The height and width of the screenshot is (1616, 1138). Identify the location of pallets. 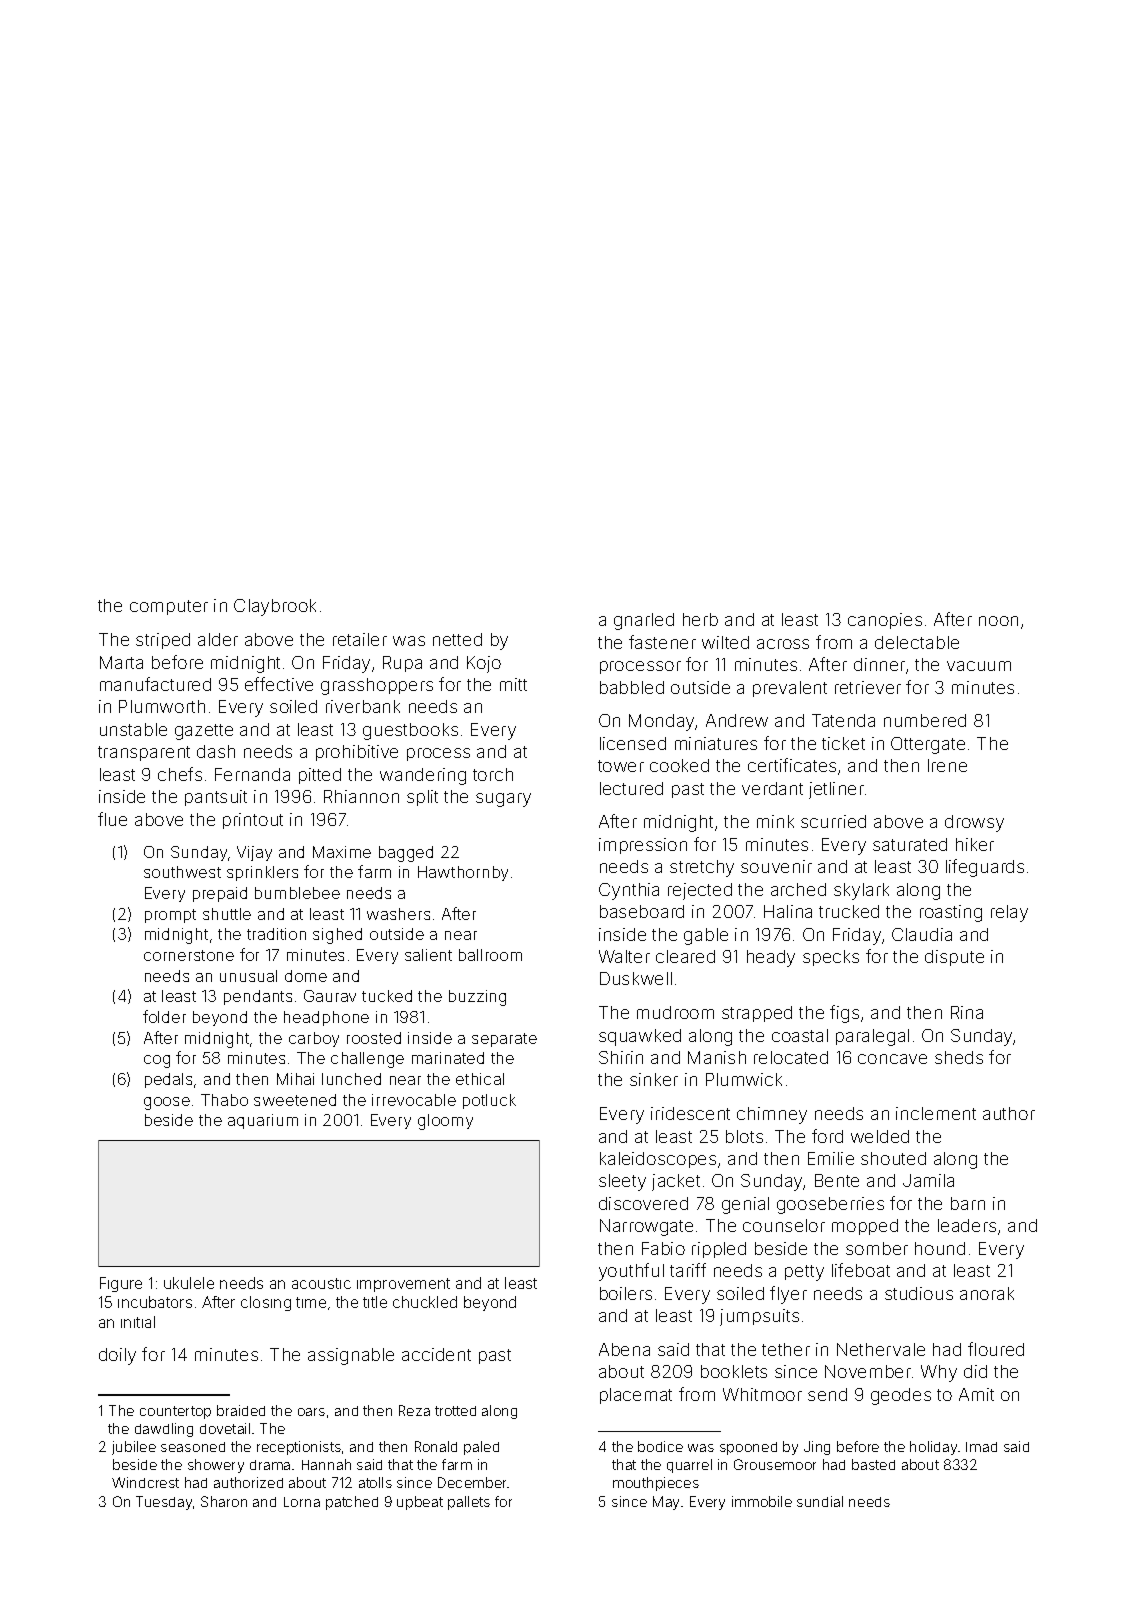
(469, 1503).
